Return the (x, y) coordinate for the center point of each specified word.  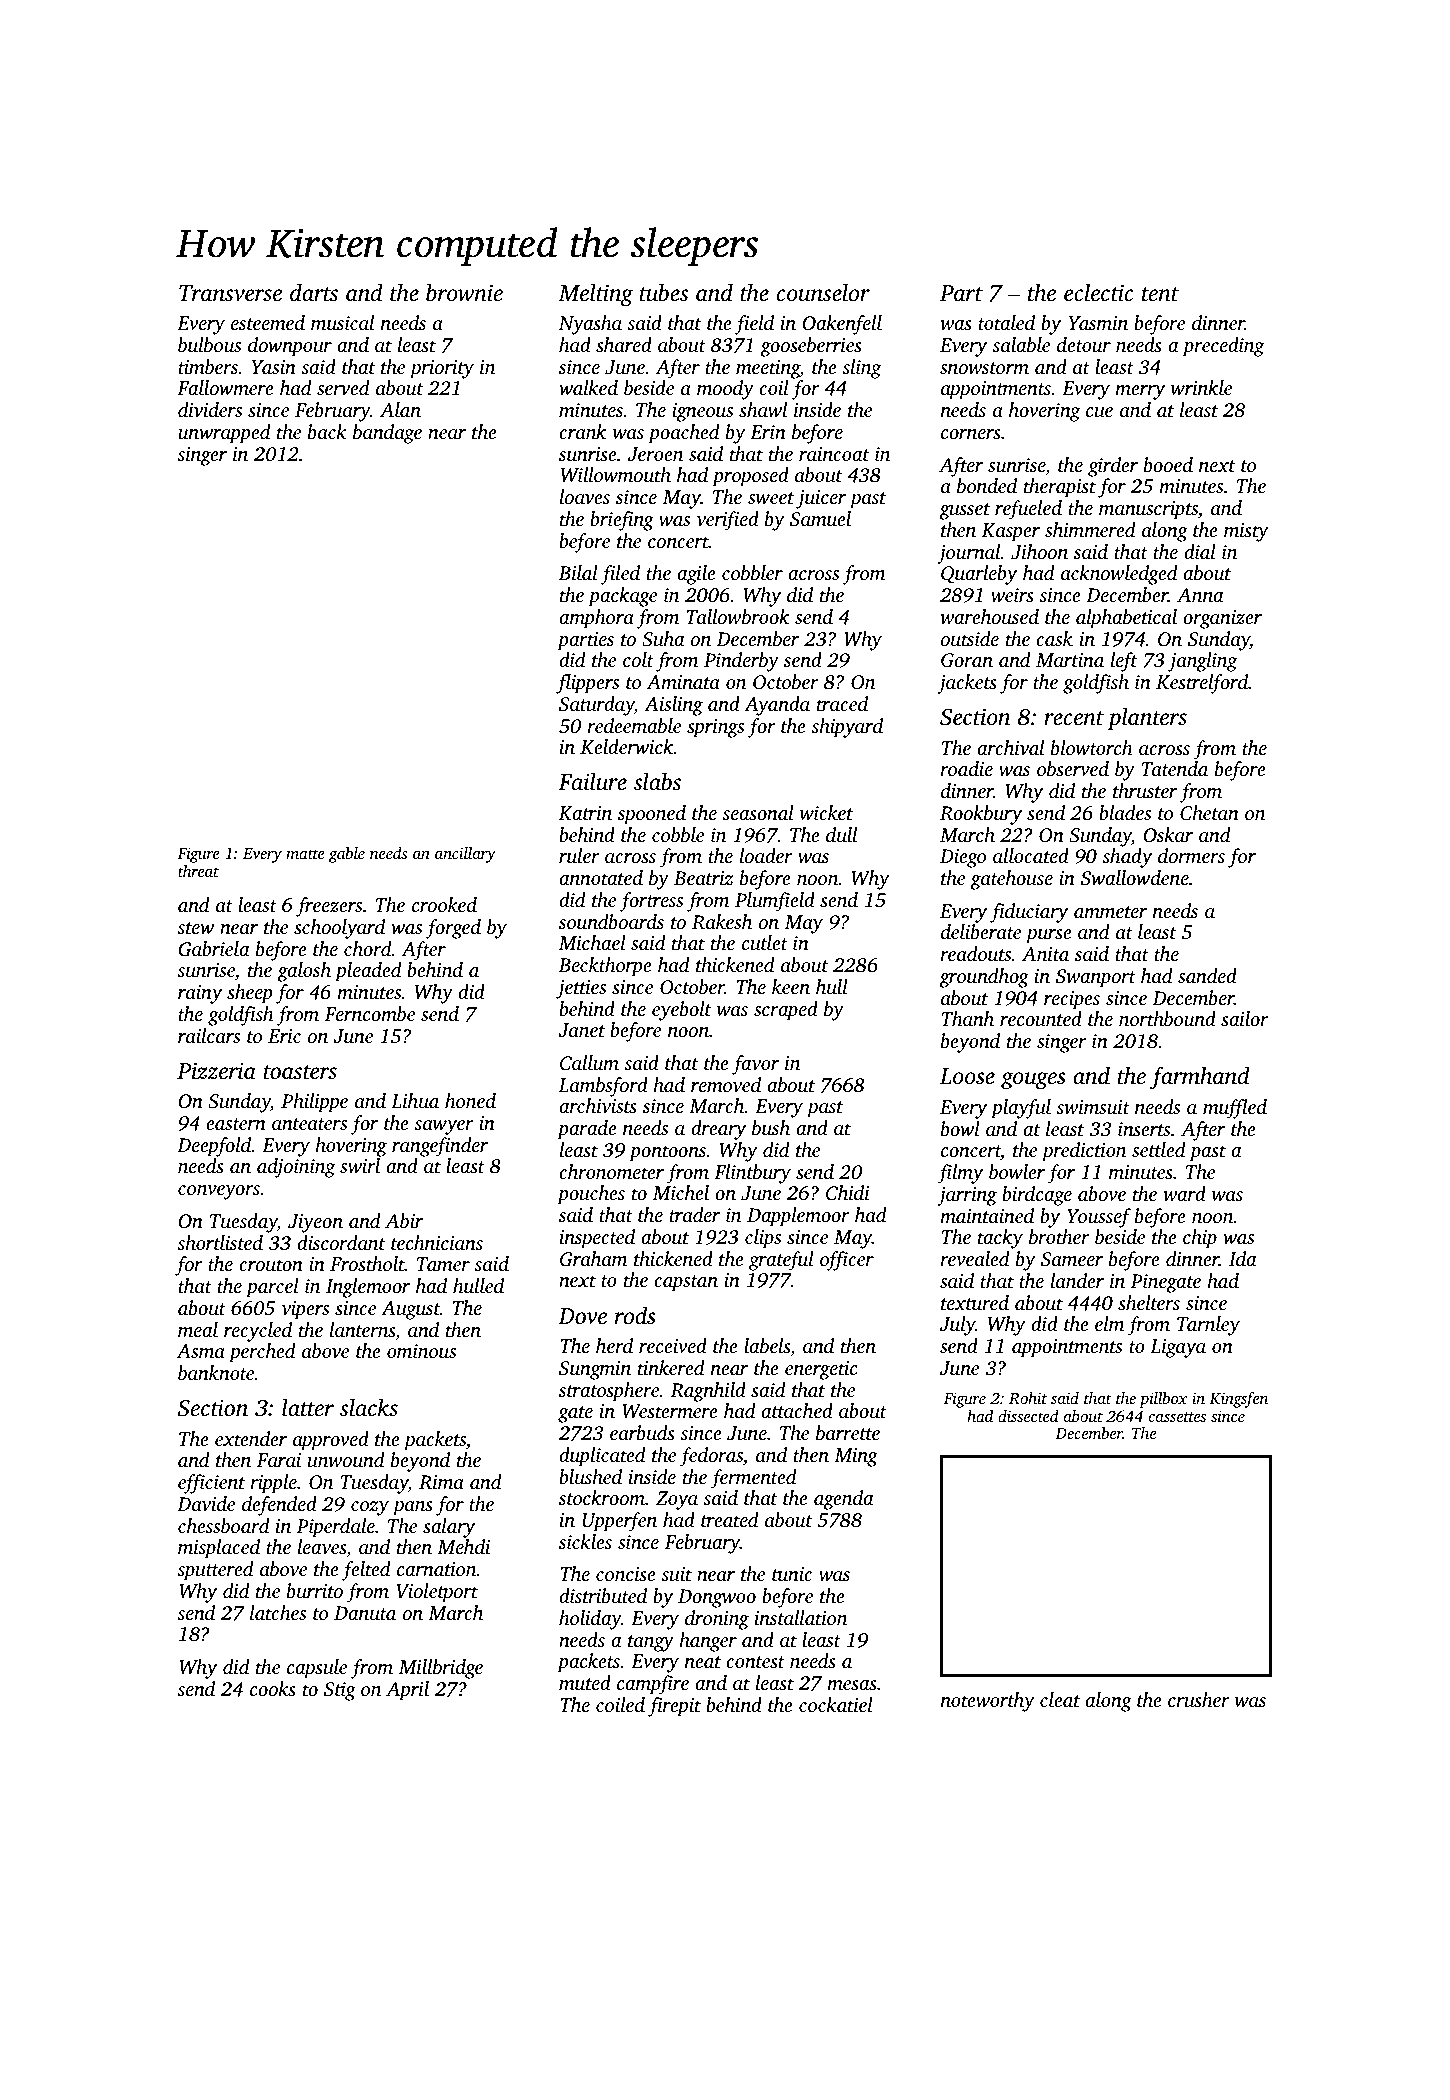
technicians (437, 1242)
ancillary (465, 855)
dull (841, 834)
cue (1099, 412)
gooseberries (811, 347)
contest (755, 1662)
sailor (1245, 1018)
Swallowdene (1135, 878)
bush (771, 1127)
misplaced (219, 1549)
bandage (387, 434)
